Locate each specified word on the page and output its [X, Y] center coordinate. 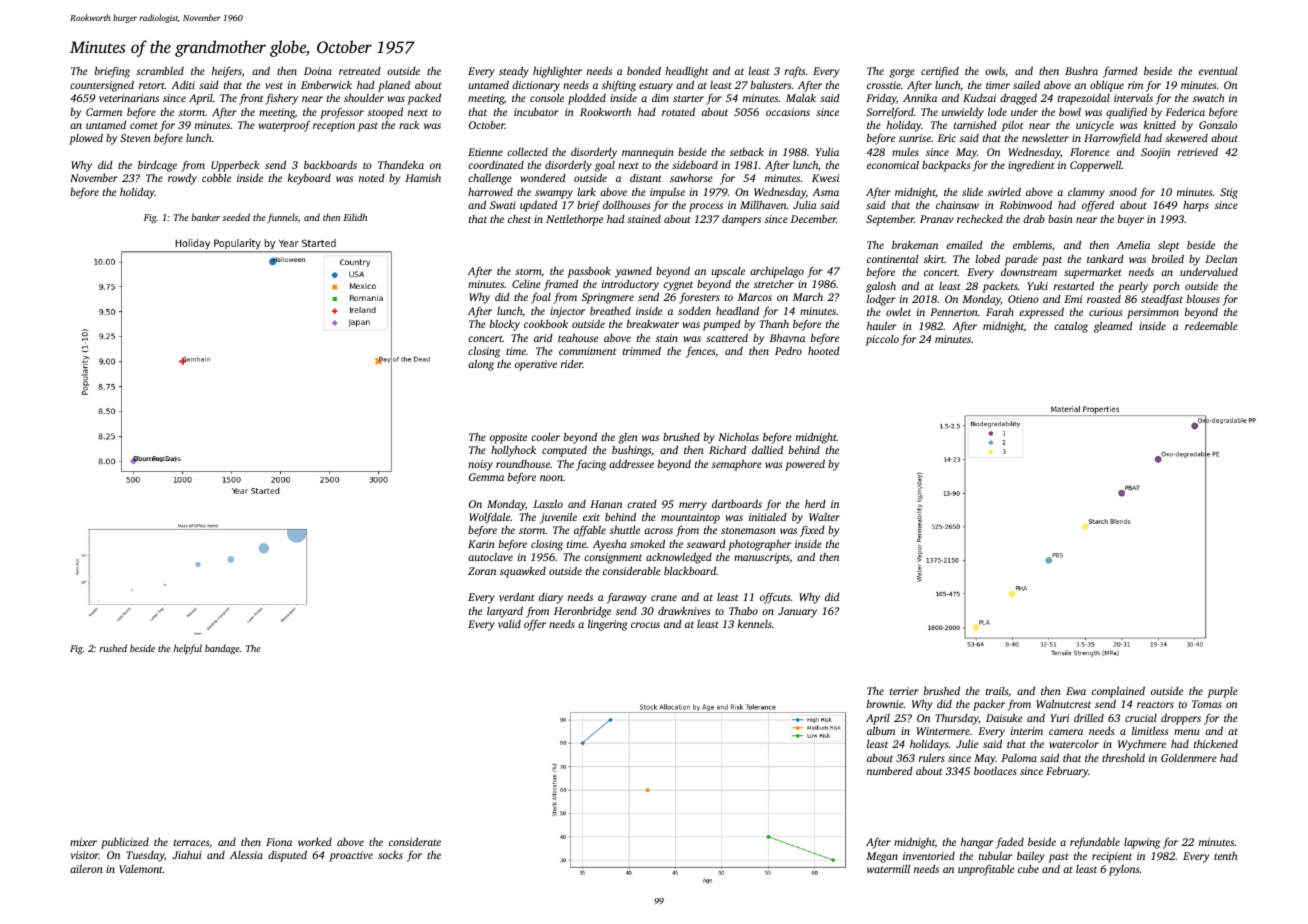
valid [509, 624]
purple [1222, 692]
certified [940, 72]
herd [815, 504]
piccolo [882, 340]
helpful [188, 649]
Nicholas [738, 437]
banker [206, 217]
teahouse [578, 338]
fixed [812, 531]
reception [334, 126]
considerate [415, 842]
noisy [480, 465]
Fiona [279, 842]
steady [514, 72]
